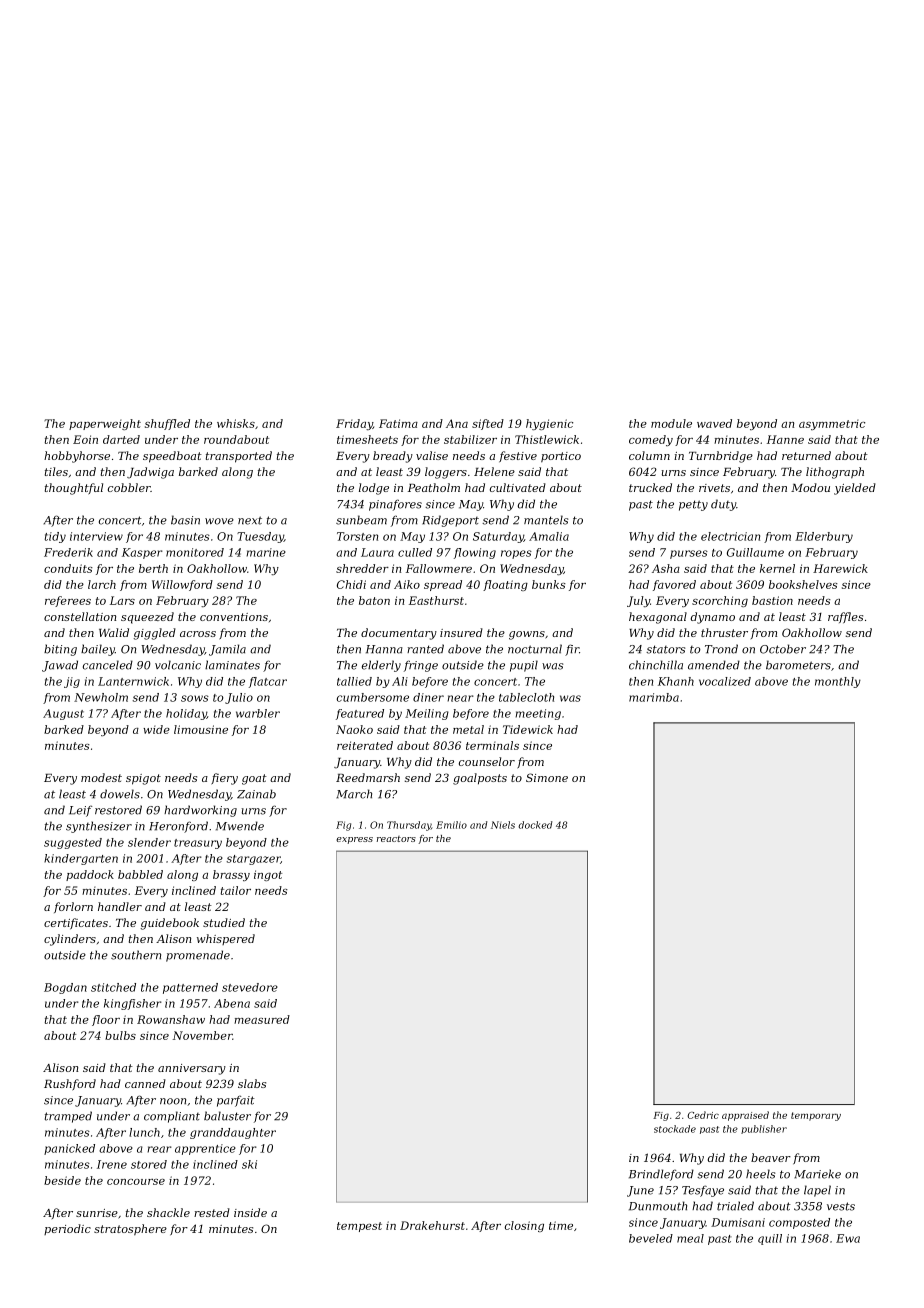 Image resolution: width=924 pixels, height=1308 pixels. I want to click on Reedmarsh, so click(368, 777).
